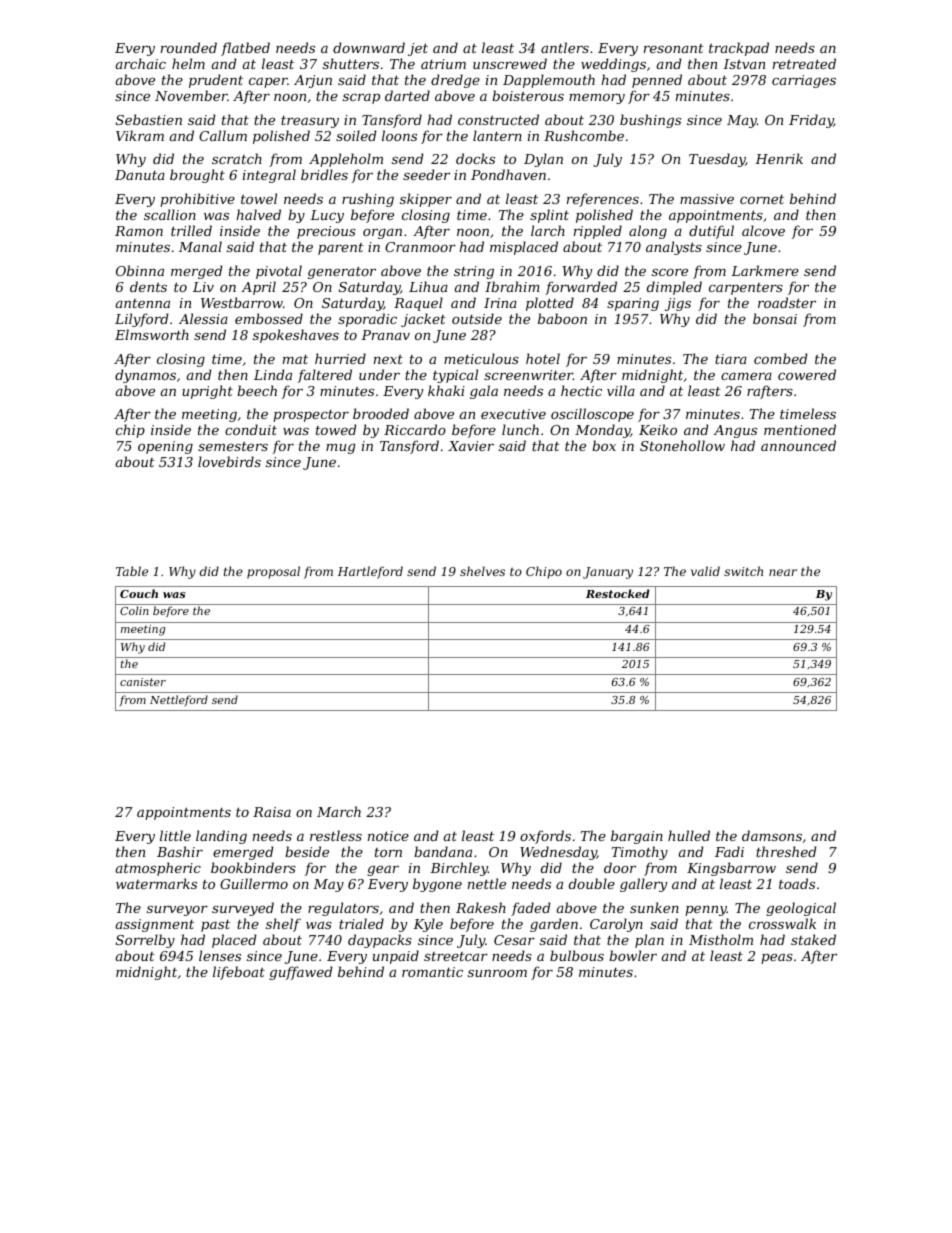 This screenshot has height=1233, width=952. What do you see at coordinates (565, 47) in the screenshot?
I see `antlers` at bounding box center [565, 47].
